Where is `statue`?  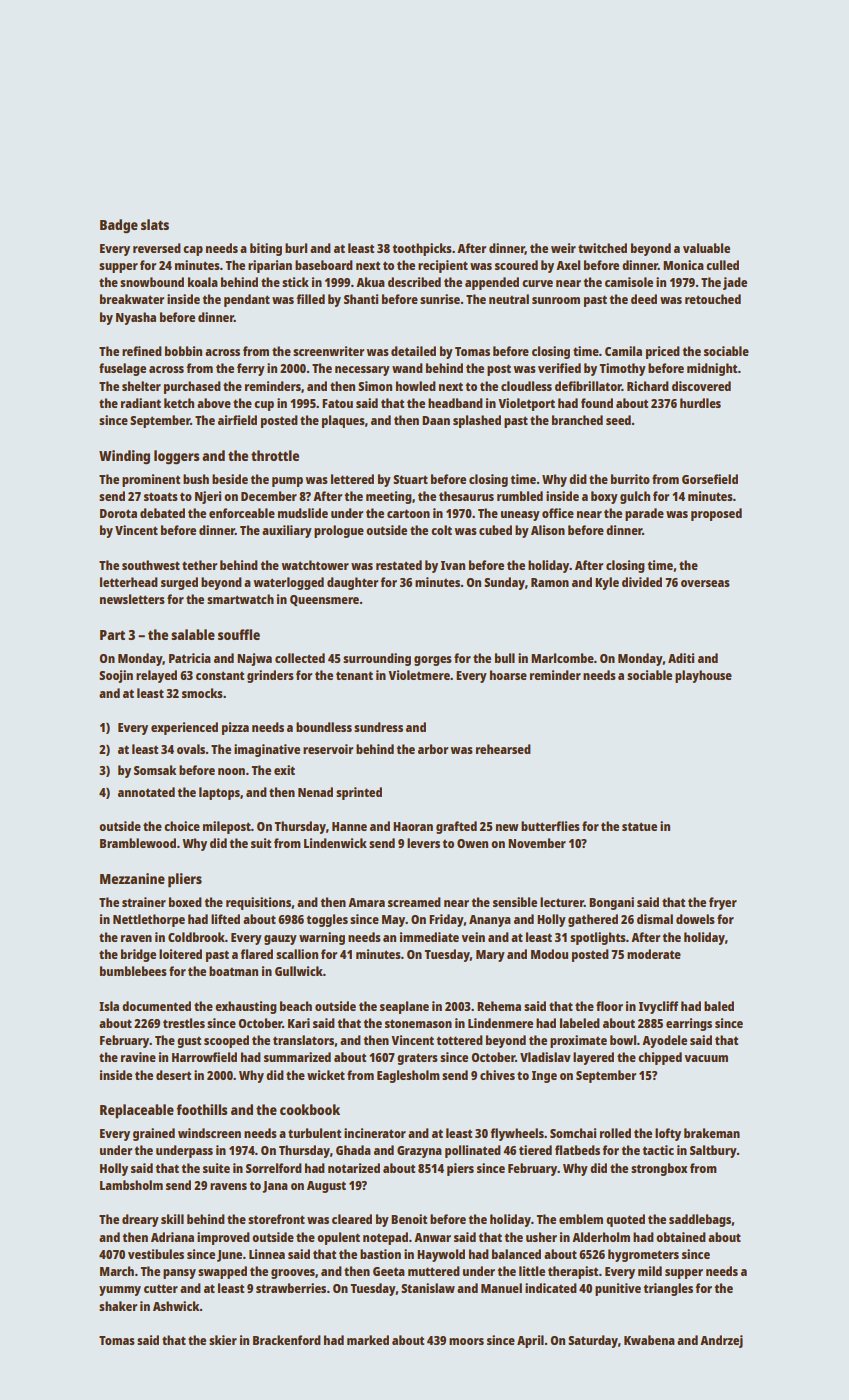
statue is located at coordinates (639, 826).
